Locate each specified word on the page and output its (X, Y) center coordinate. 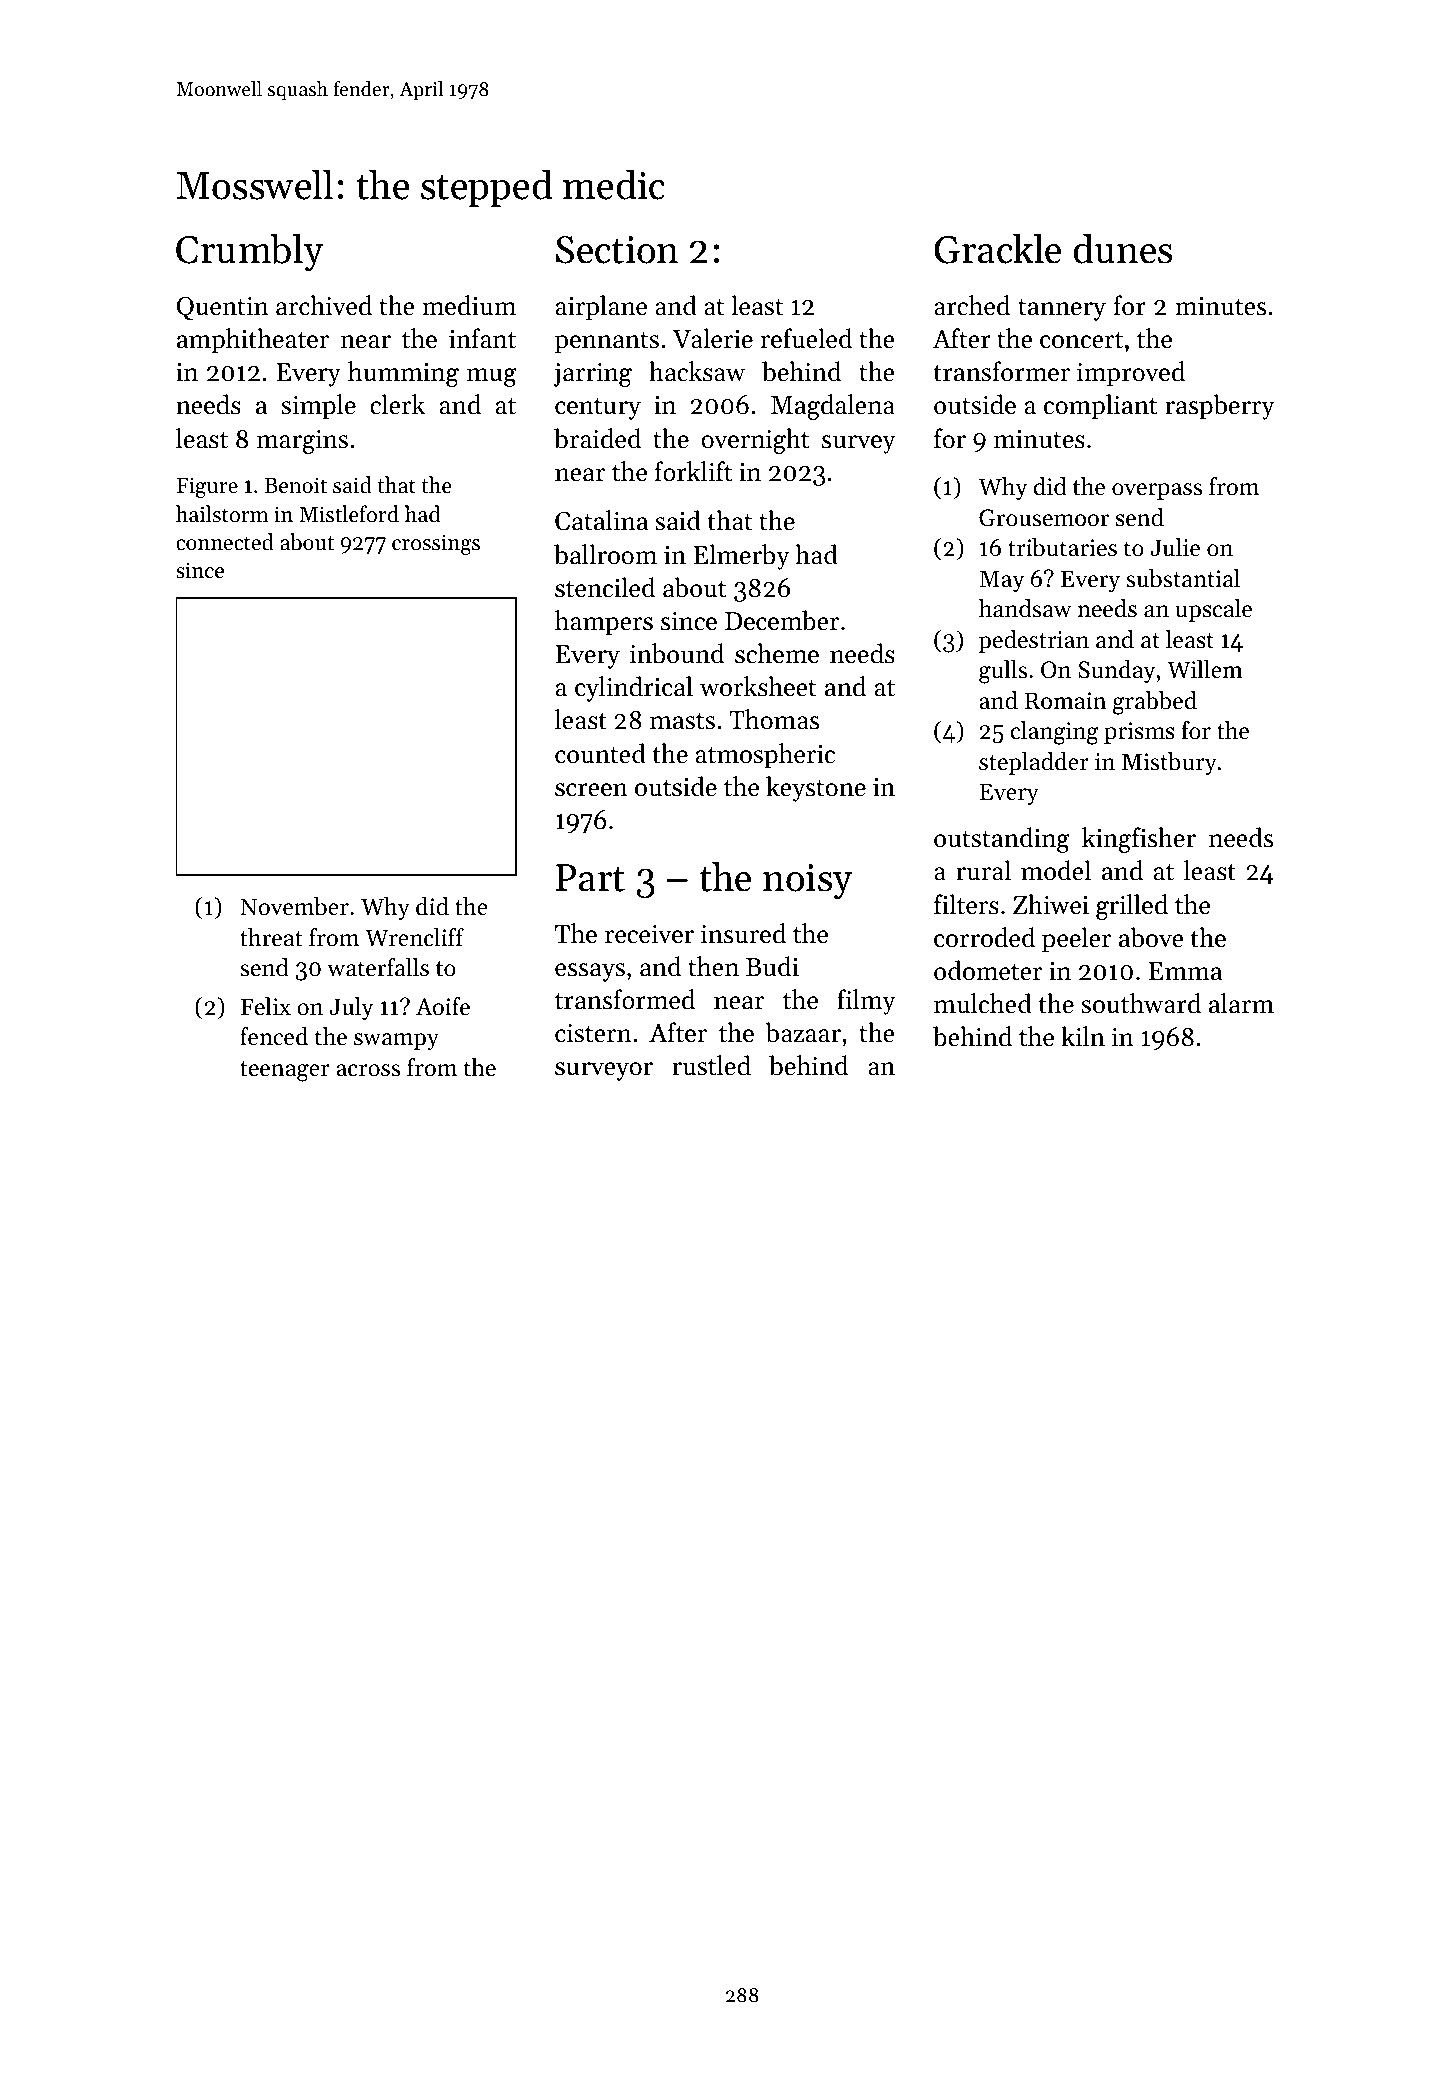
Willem (1205, 669)
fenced (274, 1036)
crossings (436, 544)
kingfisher (1139, 840)
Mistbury (1169, 763)
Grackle (997, 249)
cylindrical (634, 689)
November (294, 906)
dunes (1122, 249)
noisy (808, 882)
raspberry (1219, 407)
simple (318, 407)
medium (469, 305)
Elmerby (741, 557)
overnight (755, 441)
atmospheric (765, 756)
